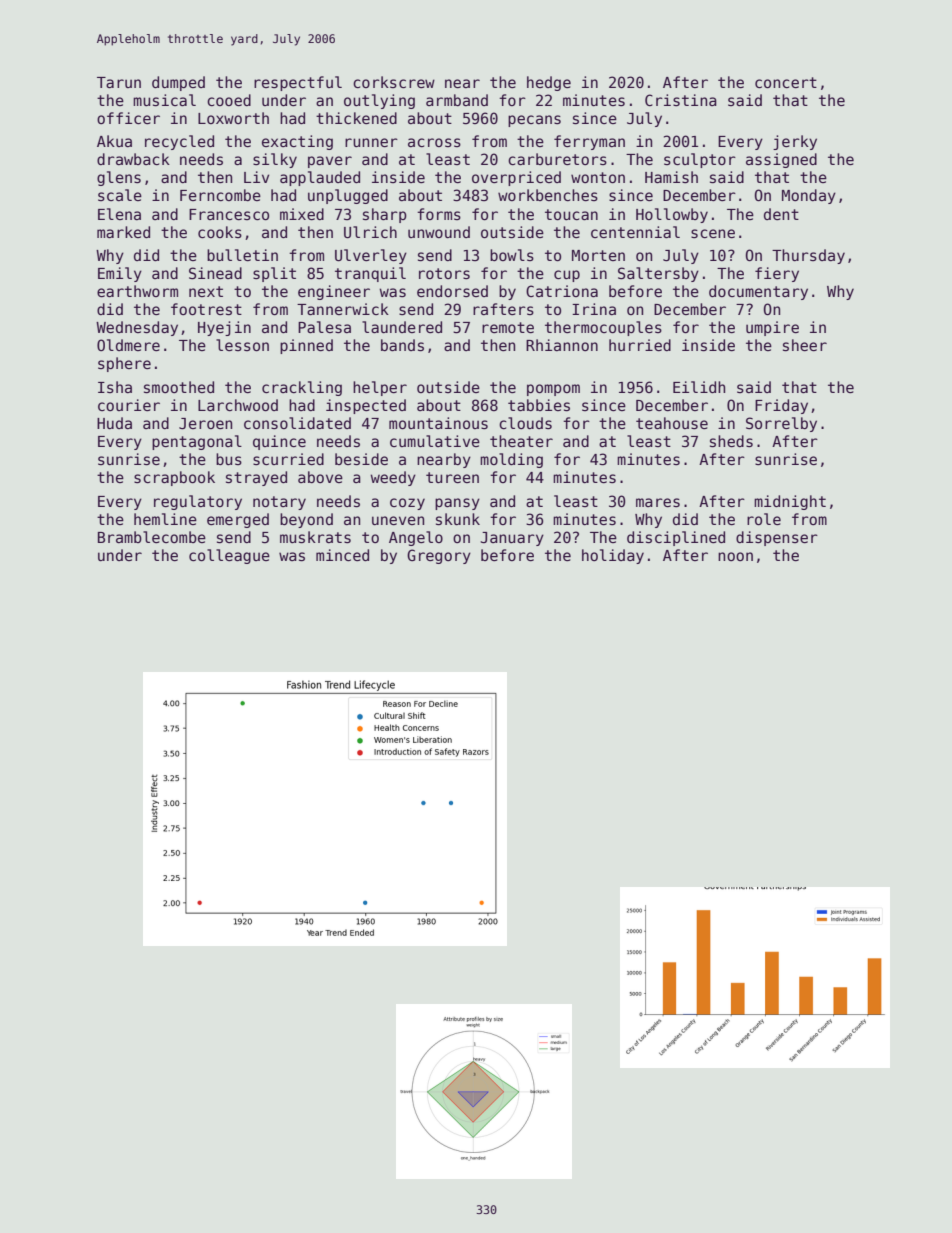  What do you see at coordinates (124, 364) in the screenshot?
I see `sphere` at bounding box center [124, 364].
